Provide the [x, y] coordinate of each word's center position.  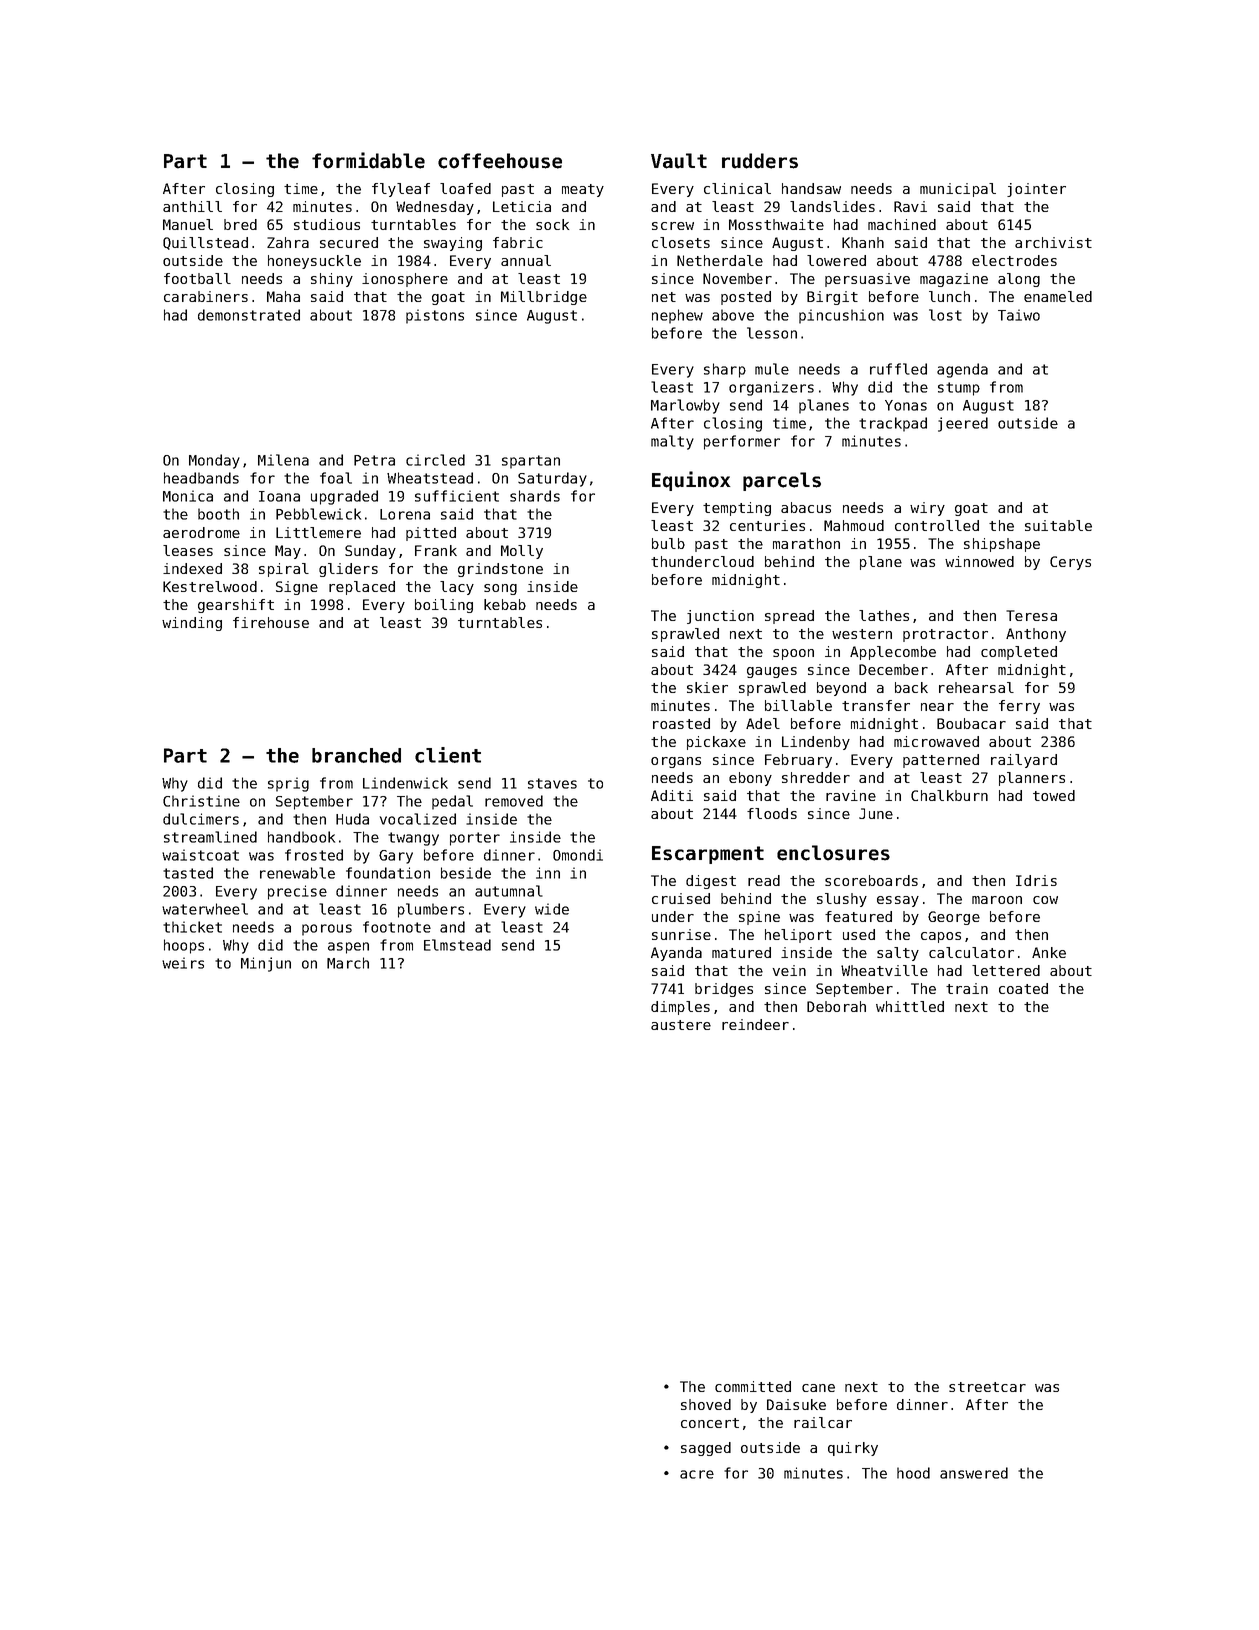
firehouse [271, 622]
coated [1023, 988]
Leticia [522, 206]
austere [681, 1025]
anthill [192, 206]
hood [913, 1473]
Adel [763, 723]
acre [697, 1474]
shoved [706, 1404]
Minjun [266, 964]
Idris [1036, 880]
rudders [760, 161]
